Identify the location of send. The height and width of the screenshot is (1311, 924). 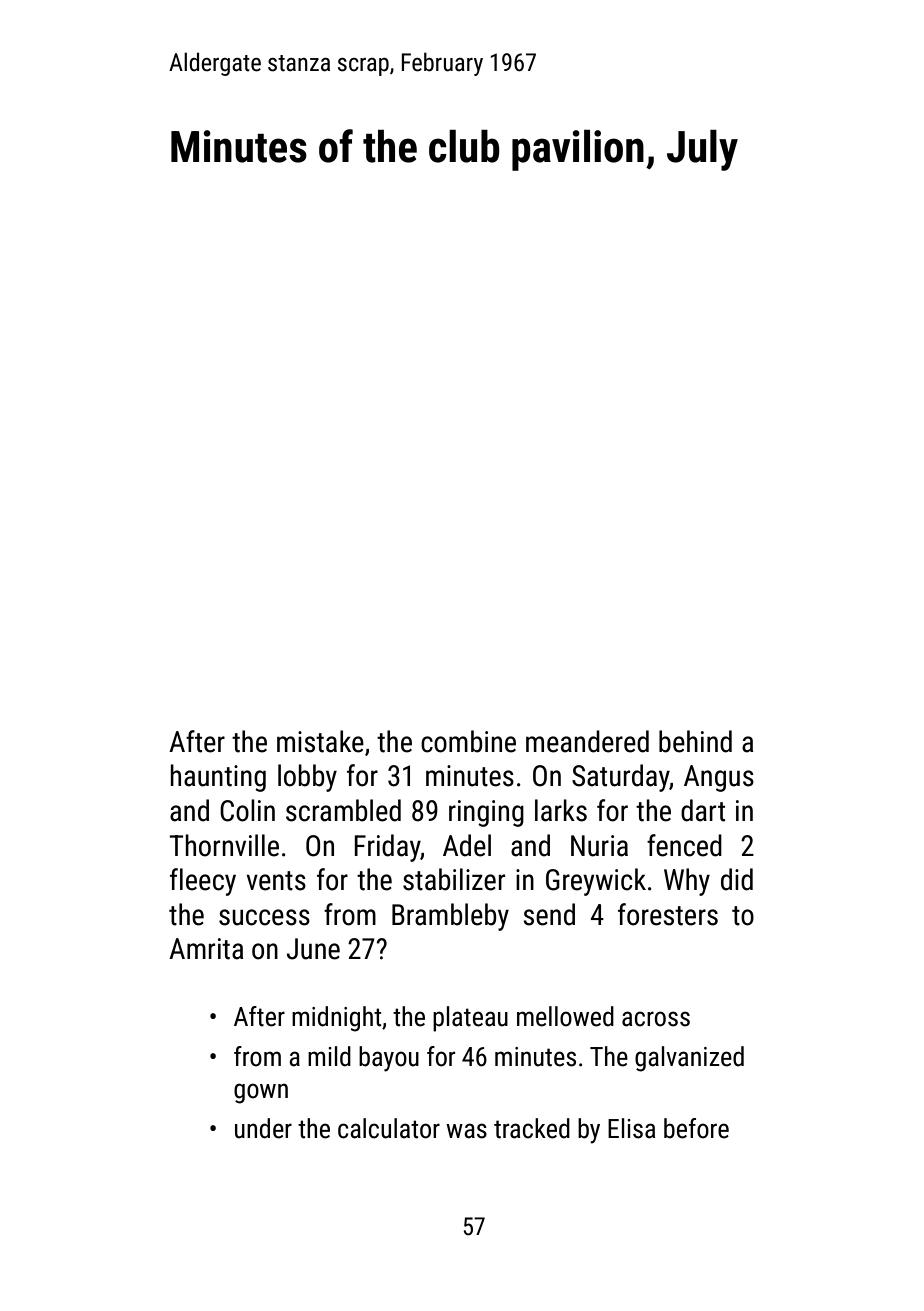
(549, 914).
